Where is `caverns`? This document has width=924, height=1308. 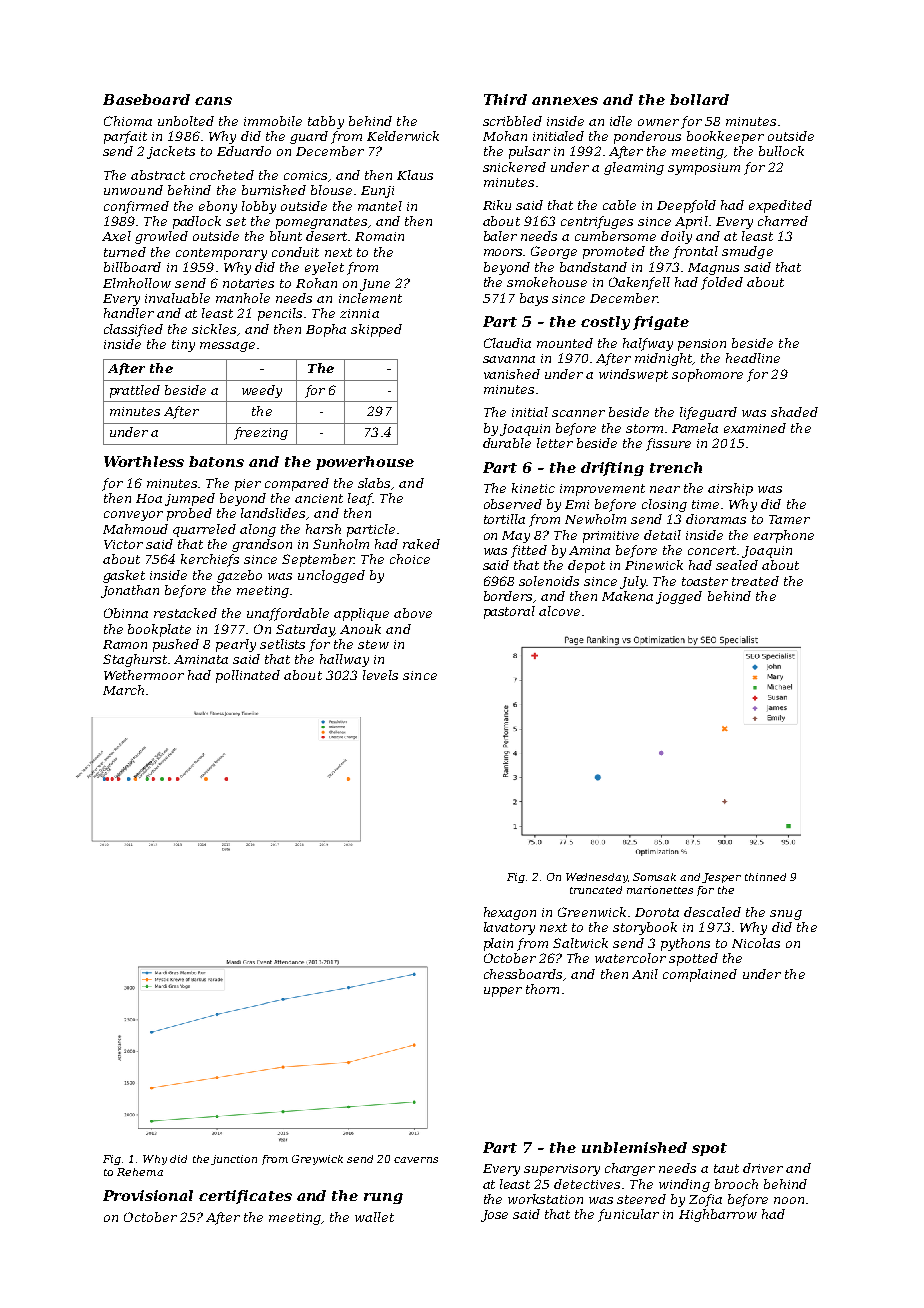 caverns is located at coordinates (416, 1160).
